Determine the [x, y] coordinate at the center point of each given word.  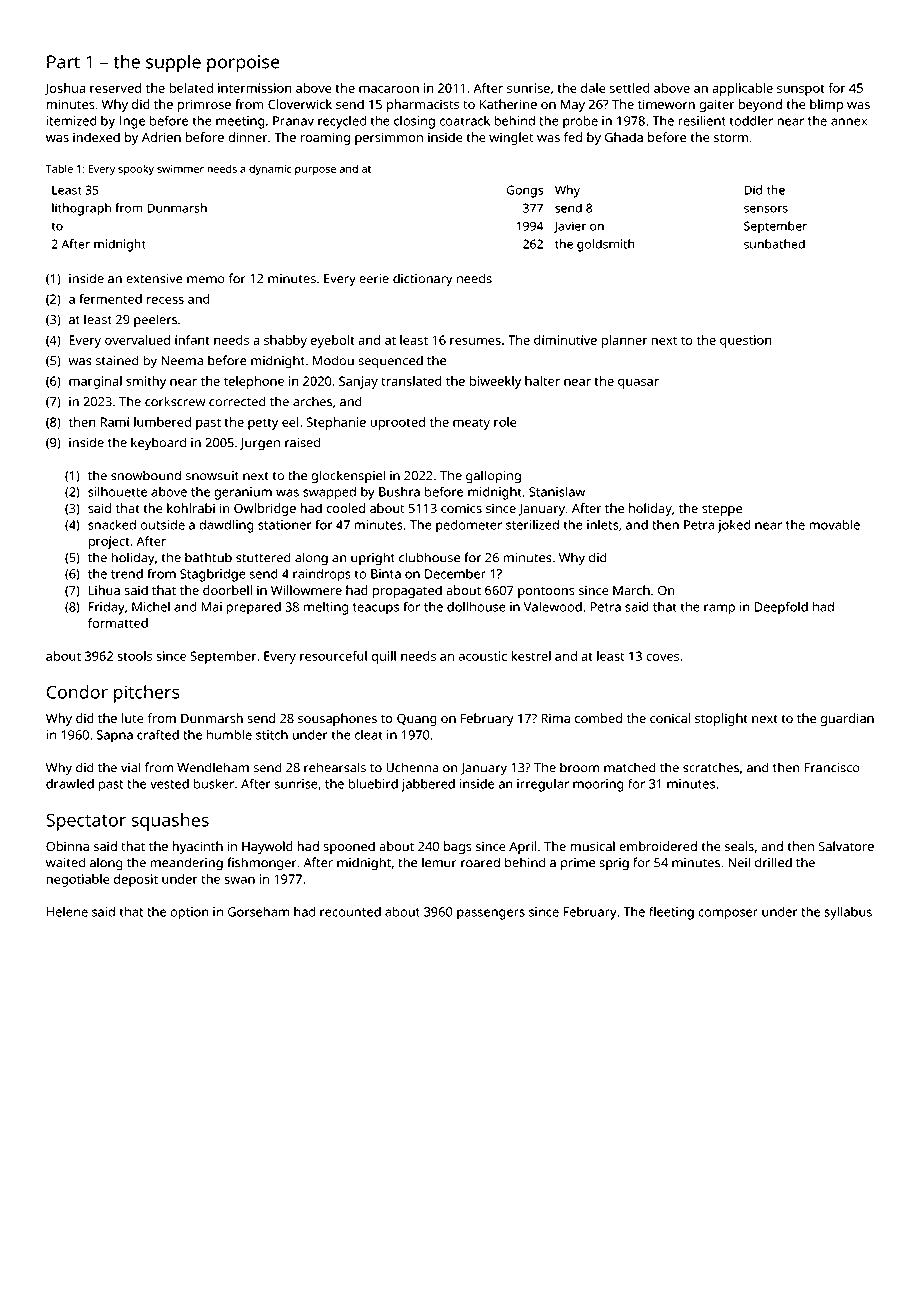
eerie [374, 279]
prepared [253, 608]
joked [734, 526]
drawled [70, 784]
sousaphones [337, 719]
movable [834, 524]
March [631, 590]
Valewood [553, 606]
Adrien [161, 137]
